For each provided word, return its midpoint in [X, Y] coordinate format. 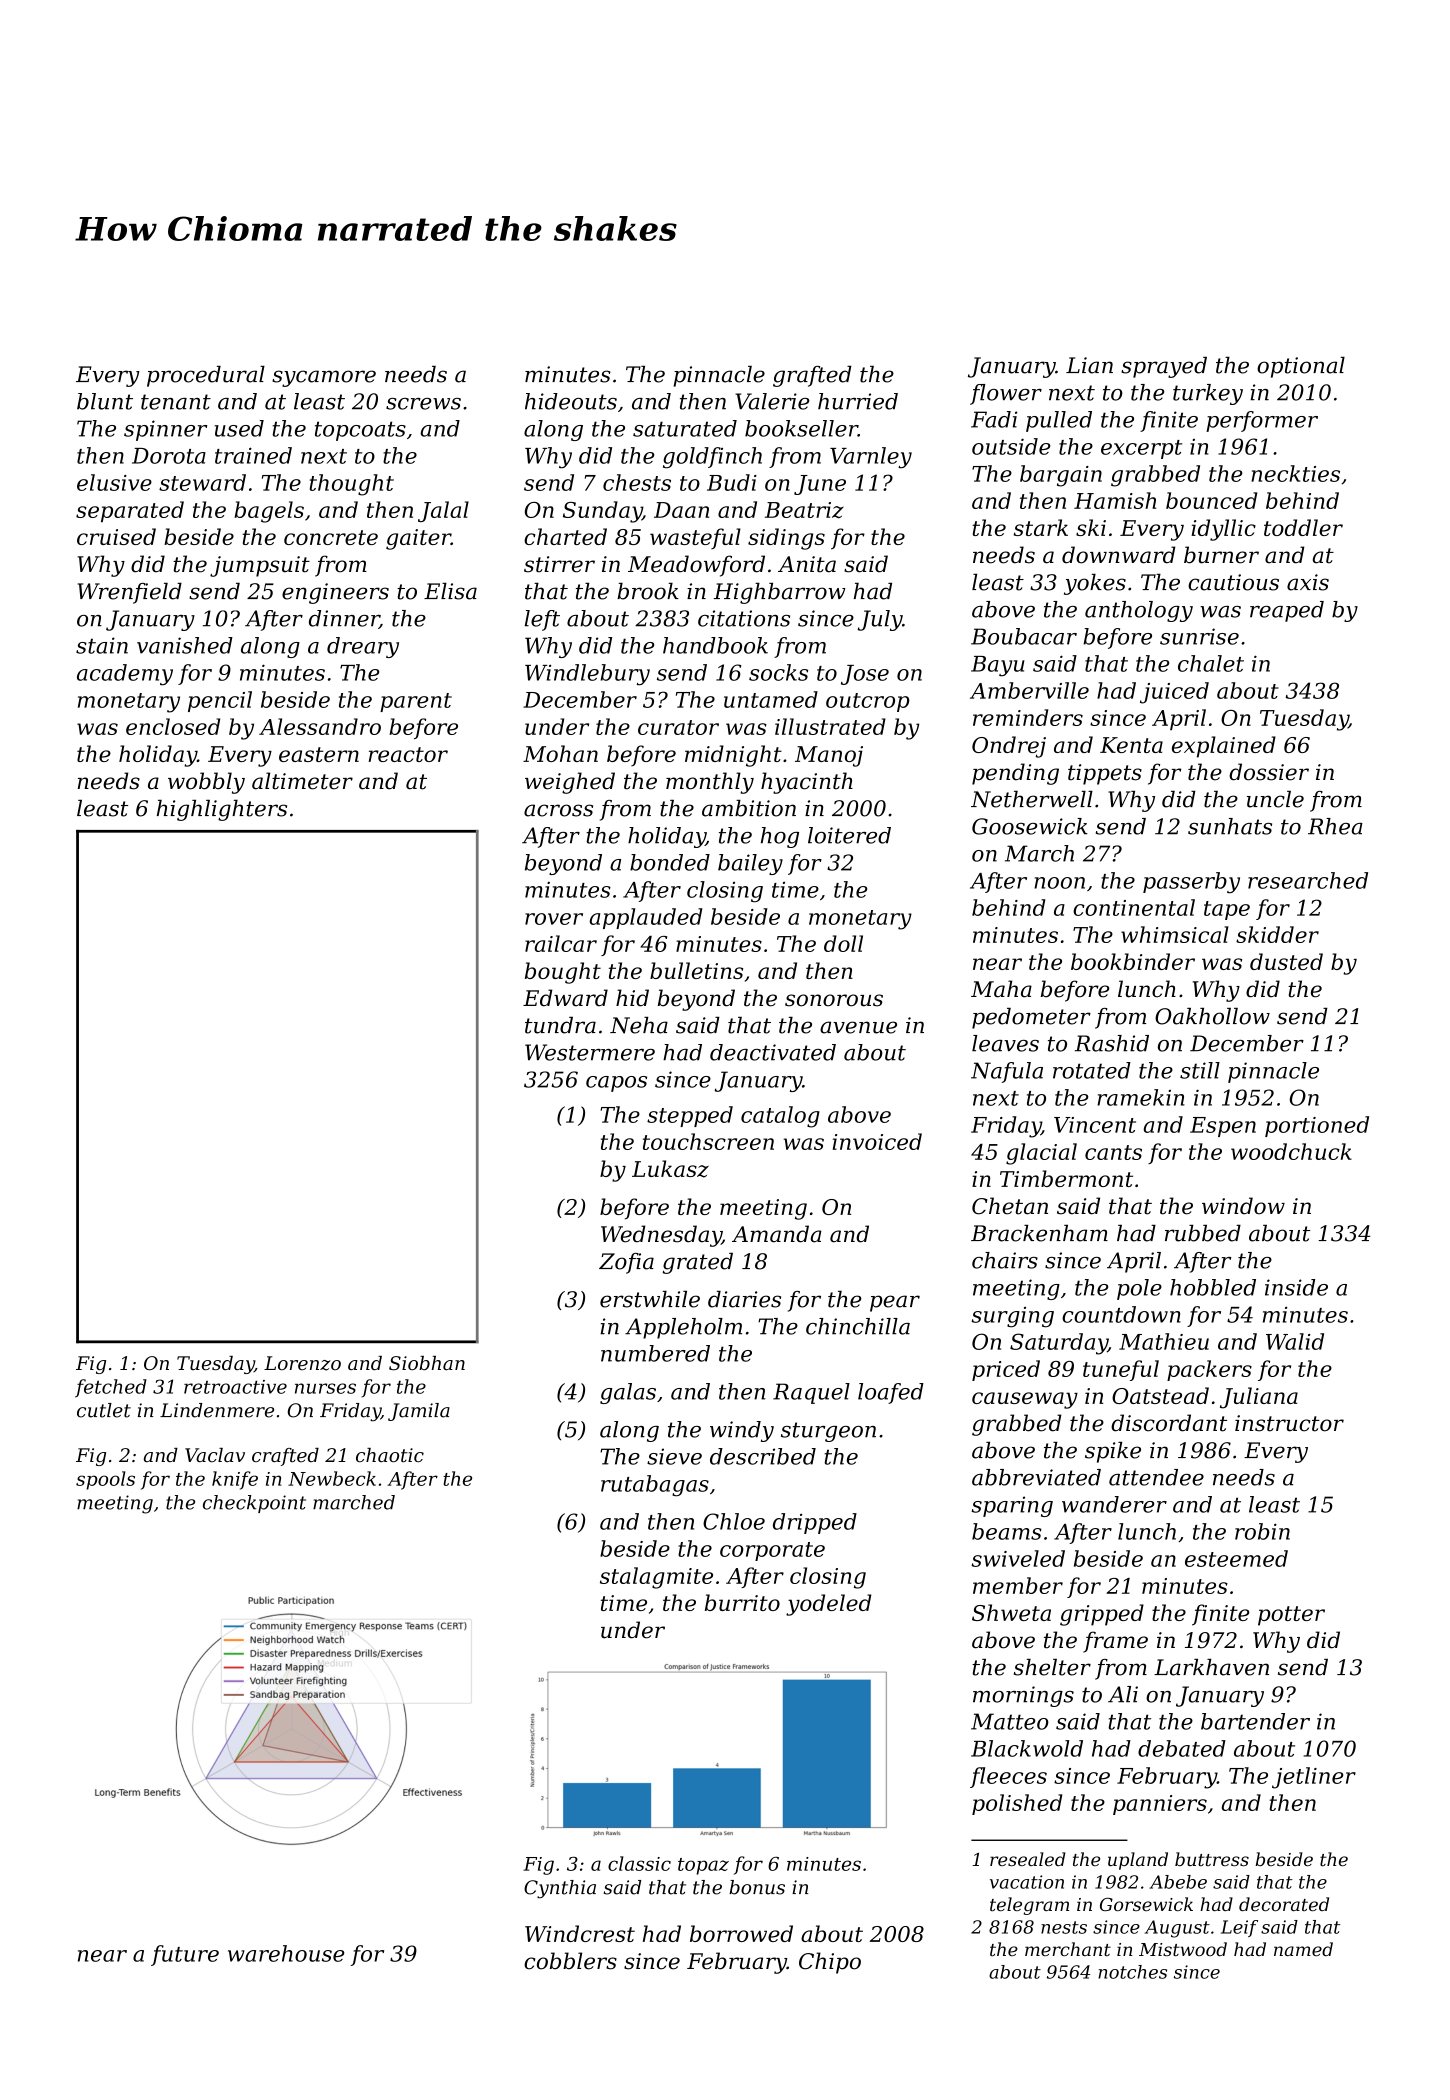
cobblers [570, 1961]
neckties [1295, 473]
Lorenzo [302, 1363]
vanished [185, 645]
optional [1301, 367]
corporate [772, 1551]
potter [1291, 1616]
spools [105, 1480]
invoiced [877, 1141]
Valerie [772, 401]
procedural [206, 376]
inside [1296, 1287]
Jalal [443, 511]
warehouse [286, 1953]
